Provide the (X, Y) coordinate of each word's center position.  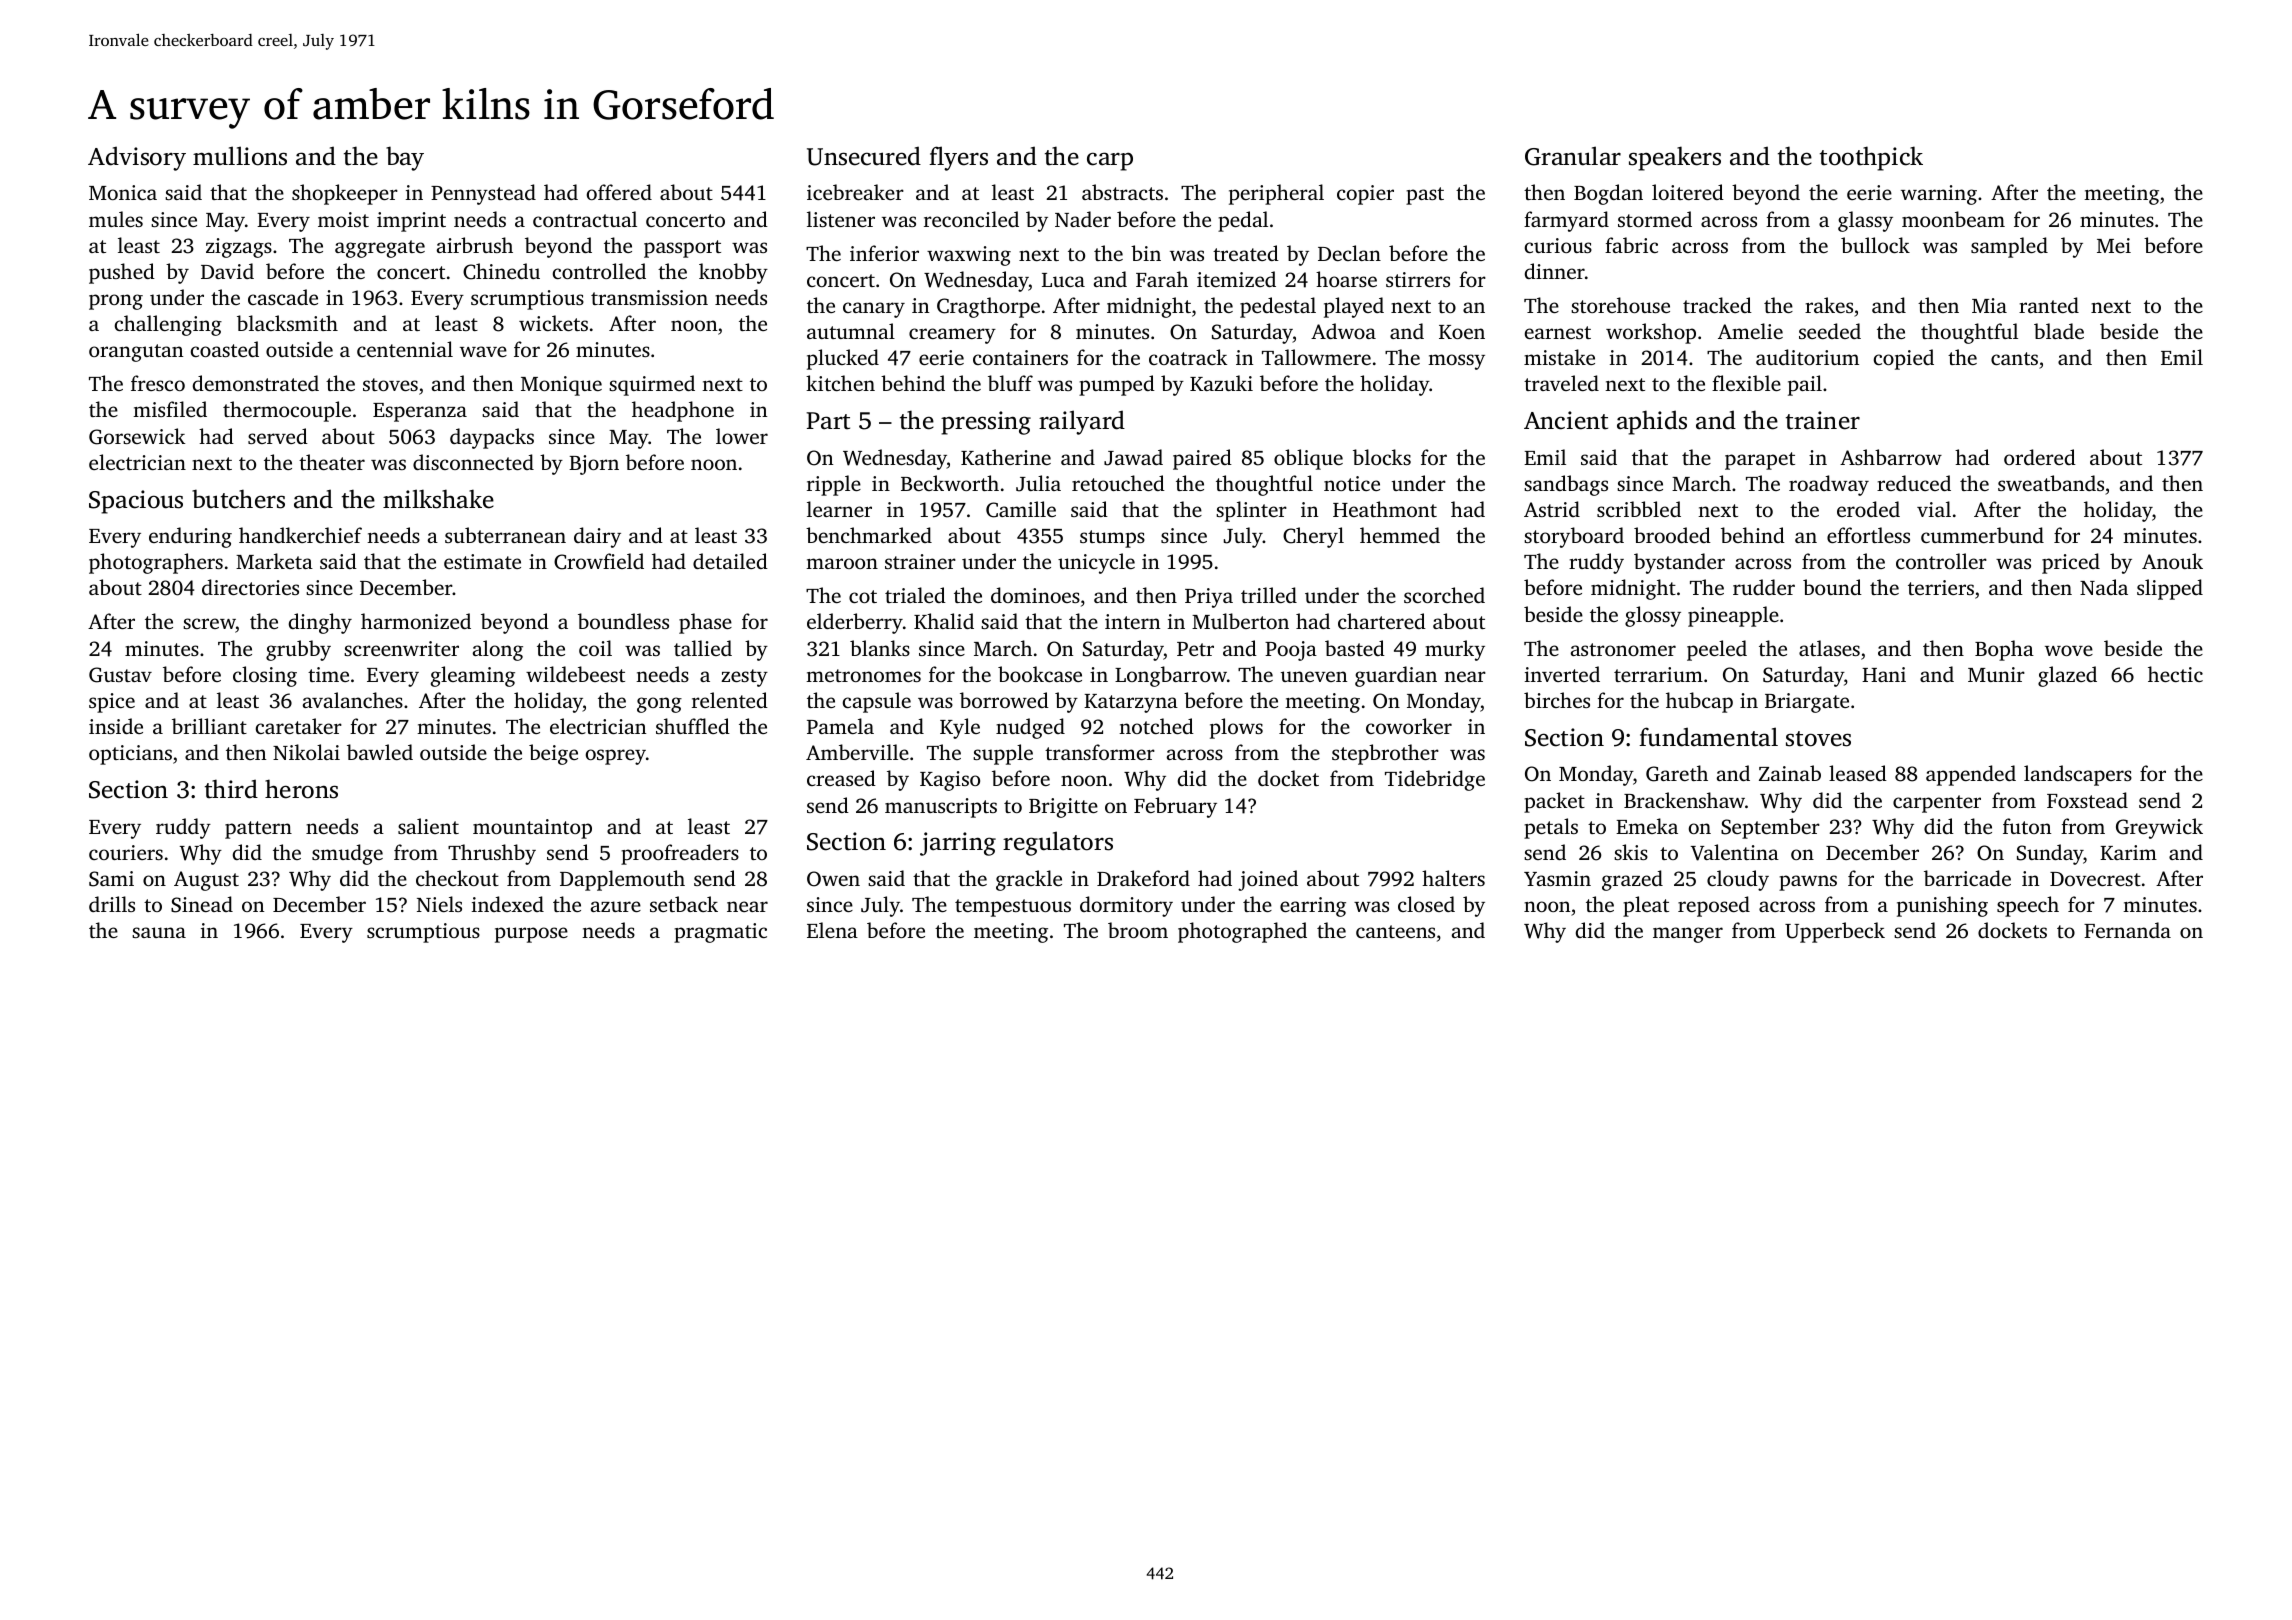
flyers (958, 158)
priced (2071, 563)
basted (1355, 648)
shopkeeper (345, 194)
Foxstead (2087, 800)
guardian (1396, 676)
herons (301, 789)
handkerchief (300, 535)
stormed (1655, 219)
